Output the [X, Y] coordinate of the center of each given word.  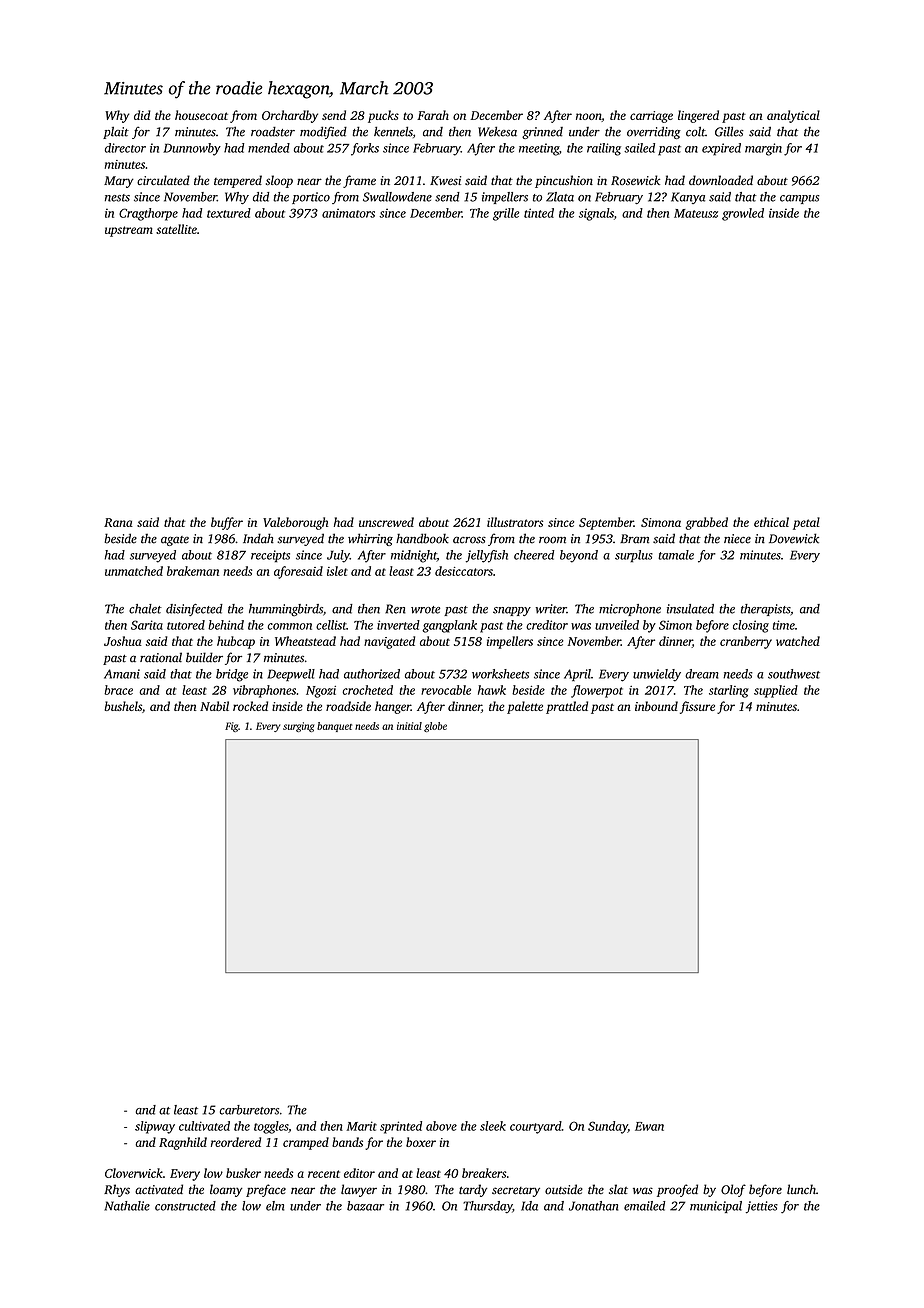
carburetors [249, 1110]
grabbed [707, 523]
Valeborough [295, 523]
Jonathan [593, 1206]
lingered [698, 116]
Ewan [649, 1126]
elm [275, 1206]
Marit [361, 1126]
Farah [433, 115]
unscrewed [386, 522]
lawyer [359, 1190]
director [125, 148]
